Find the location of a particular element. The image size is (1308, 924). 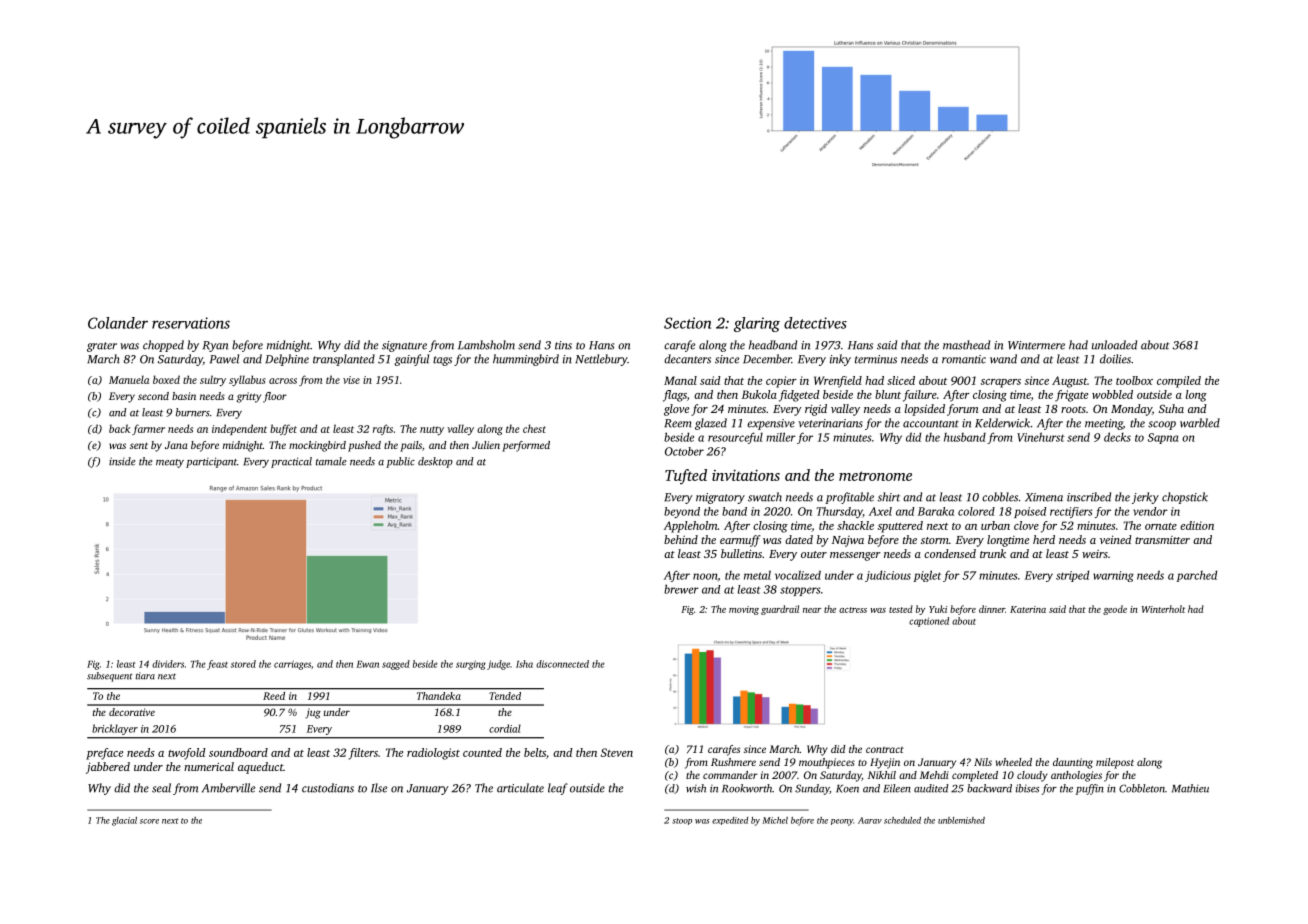

soundboard is located at coordinates (238, 752).
